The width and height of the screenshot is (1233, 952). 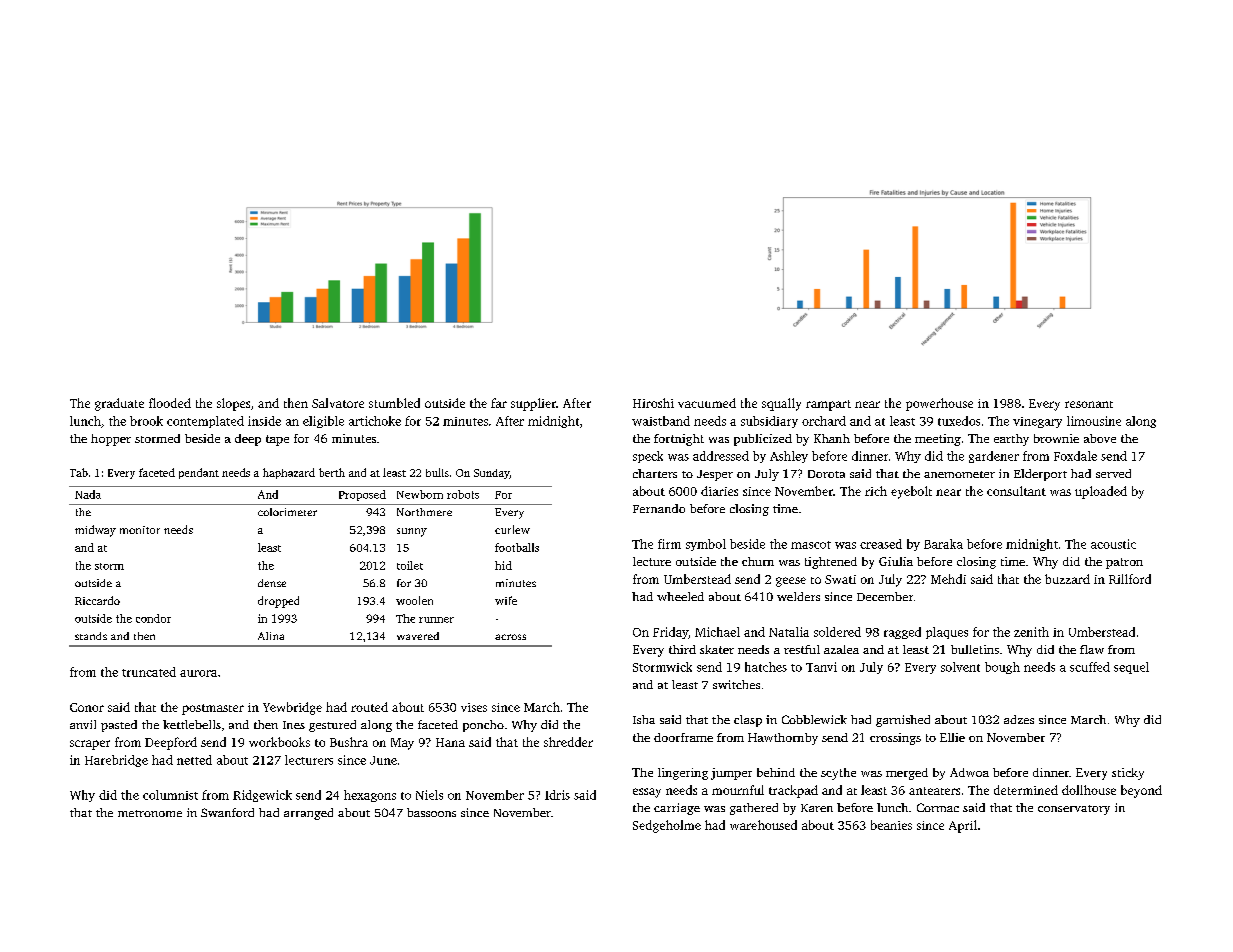 I want to click on gardener, so click(x=994, y=457).
